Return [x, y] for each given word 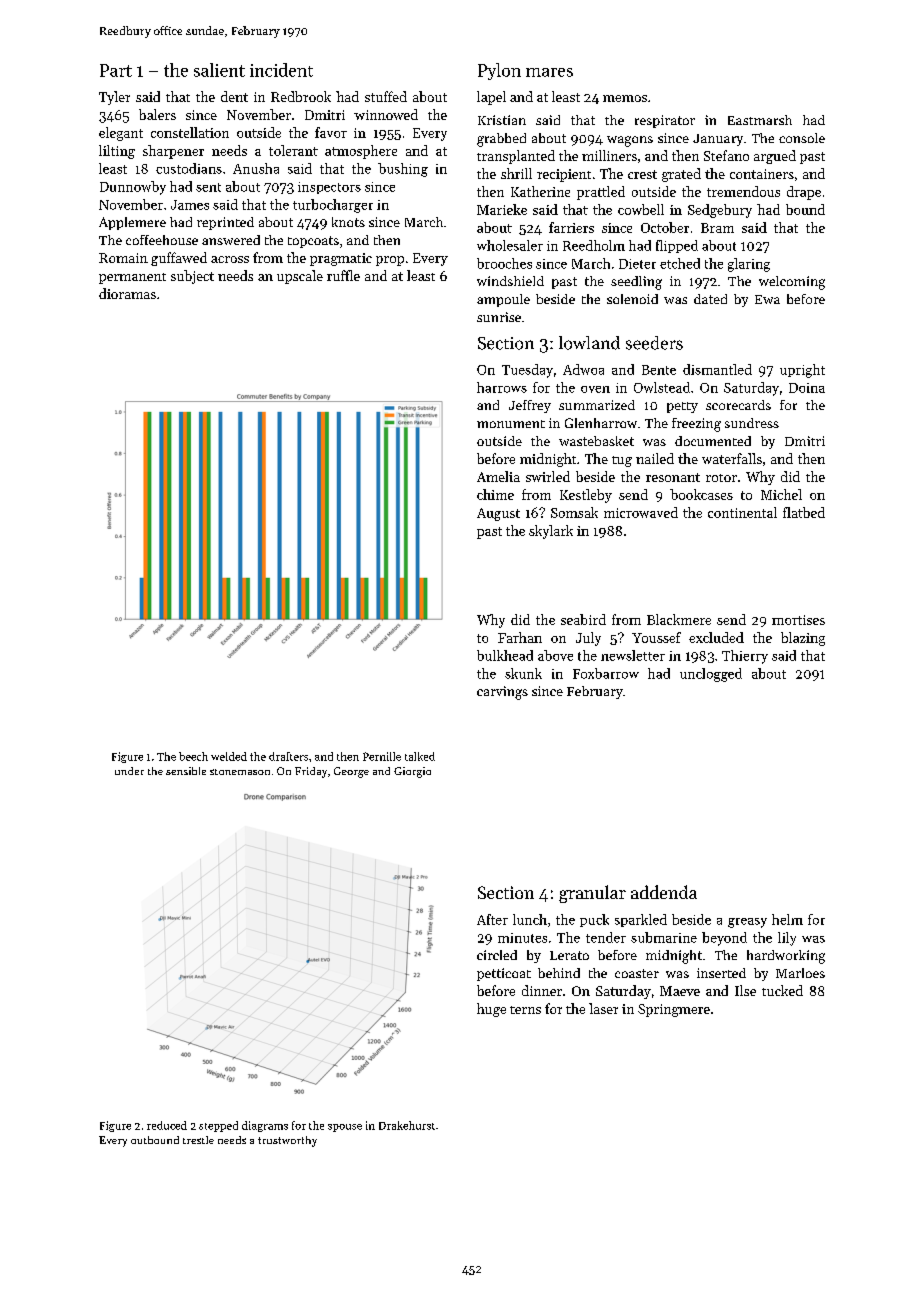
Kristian [502, 120]
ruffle [343, 275]
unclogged [711, 675]
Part [116, 70]
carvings [502, 693]
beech [193, 756]
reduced [167, 1125]
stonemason [240, 772]
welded [229, 756]
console [802, 138]
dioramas [127, 293]
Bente [659, 370]
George [351, 772]
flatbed [804, 512]
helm [787, 919]
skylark [551, 532]
